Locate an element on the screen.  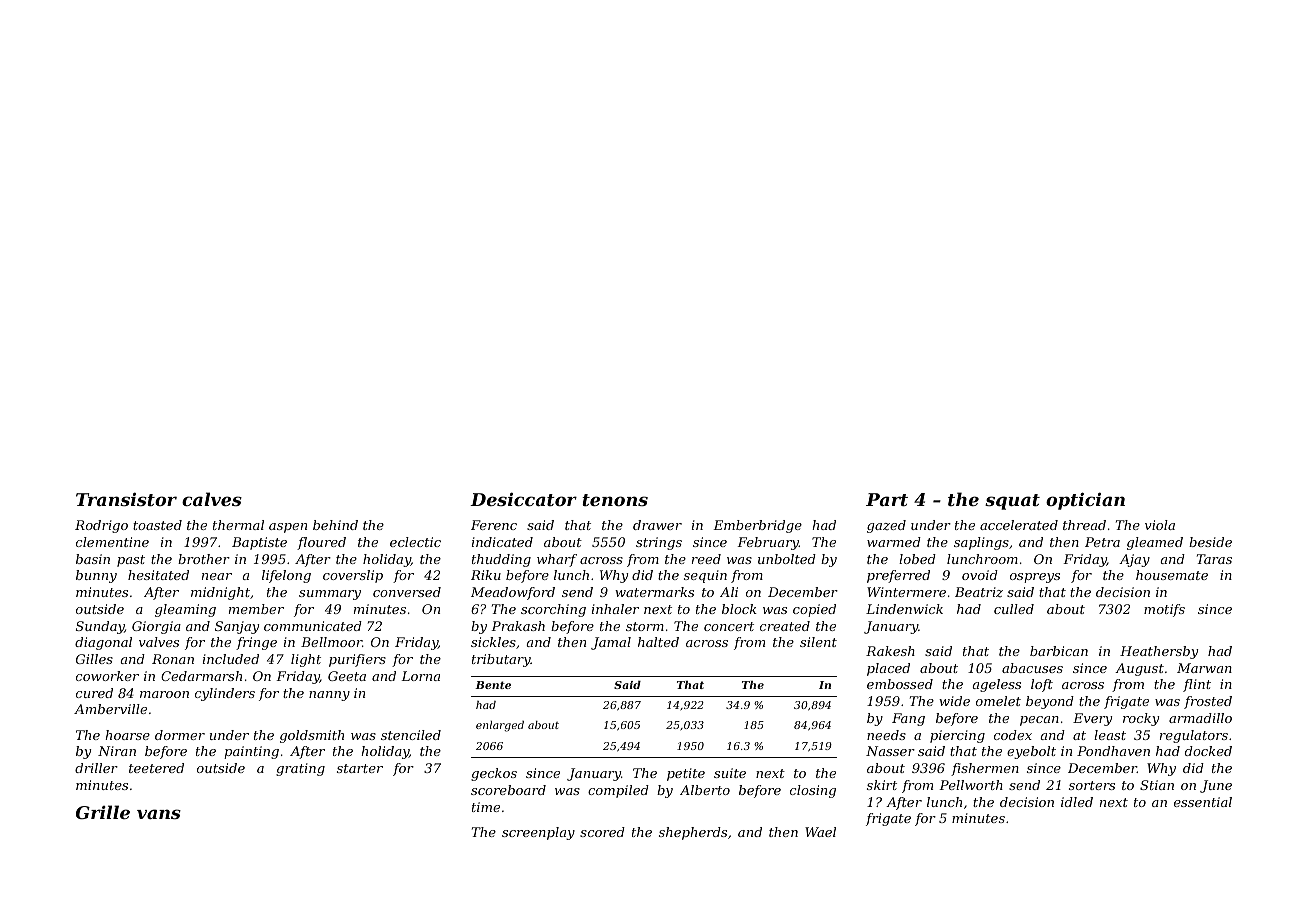
near is located at coordinates (217, 576).
